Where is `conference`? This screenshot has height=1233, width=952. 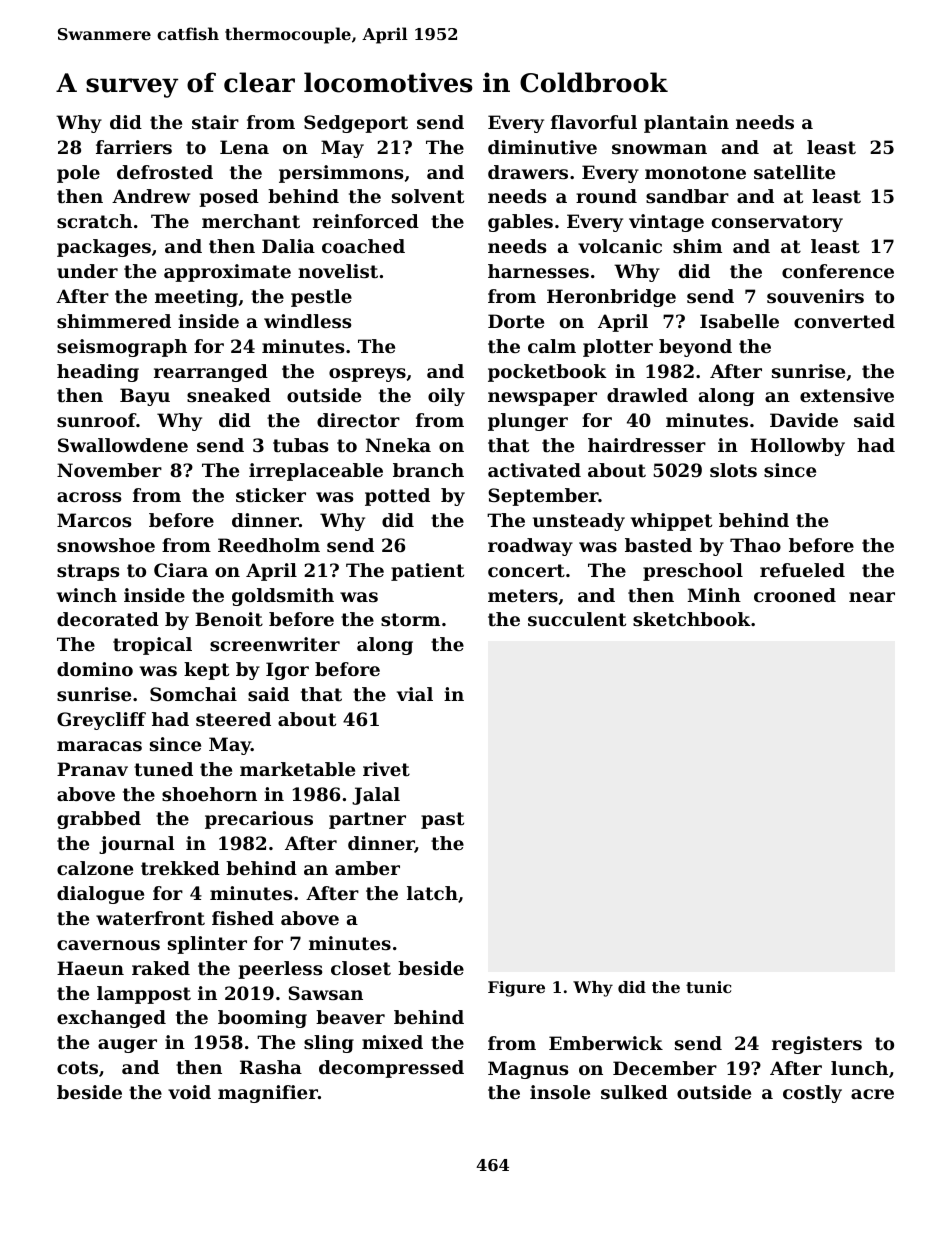 conference is located at coordinates (838, 271).
